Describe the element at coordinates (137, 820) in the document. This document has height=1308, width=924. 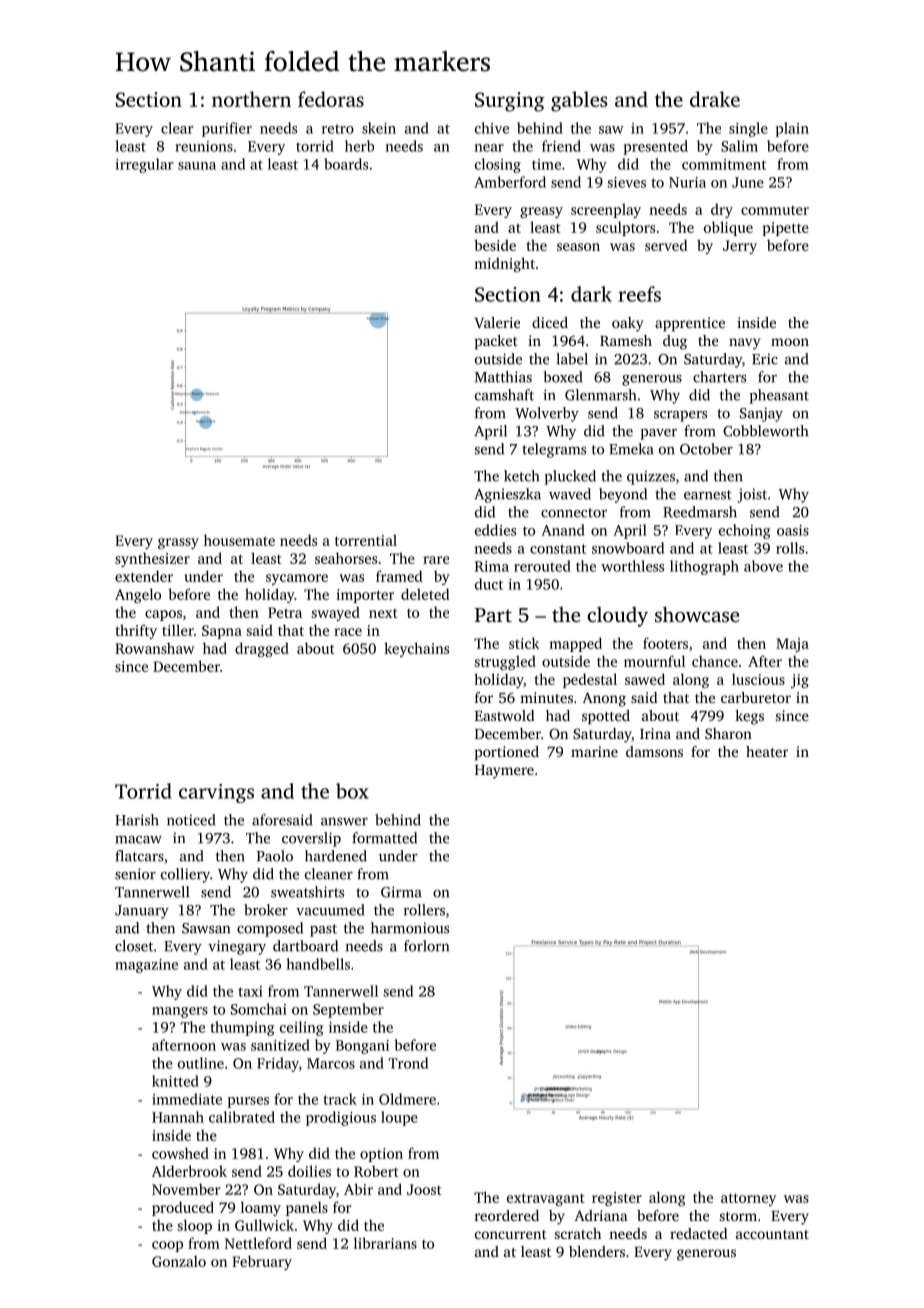
I see `Harish` at that location.
